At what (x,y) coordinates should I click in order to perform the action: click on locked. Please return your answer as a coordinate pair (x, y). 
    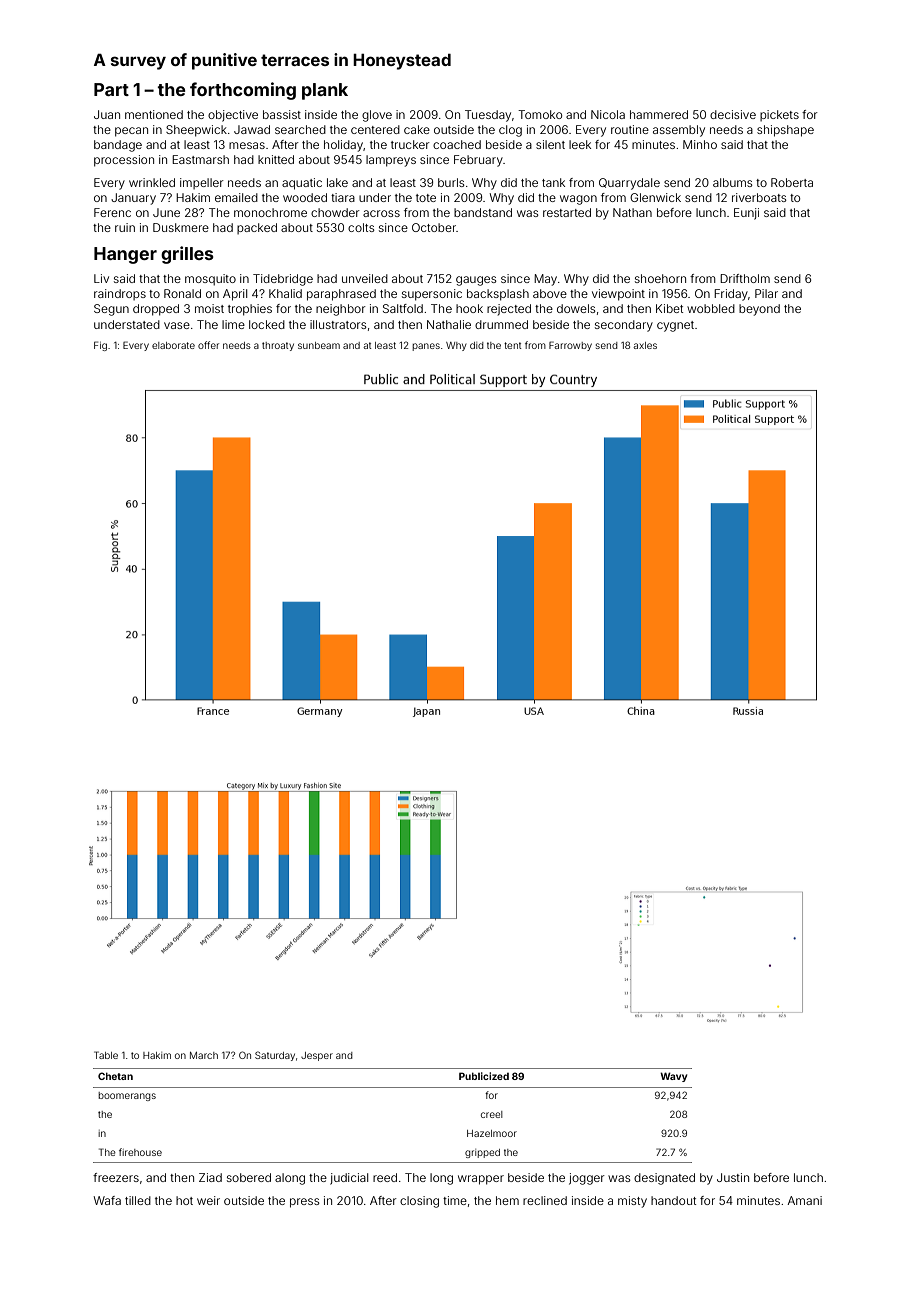
    Looking at the image, I should click on (267, 324).
